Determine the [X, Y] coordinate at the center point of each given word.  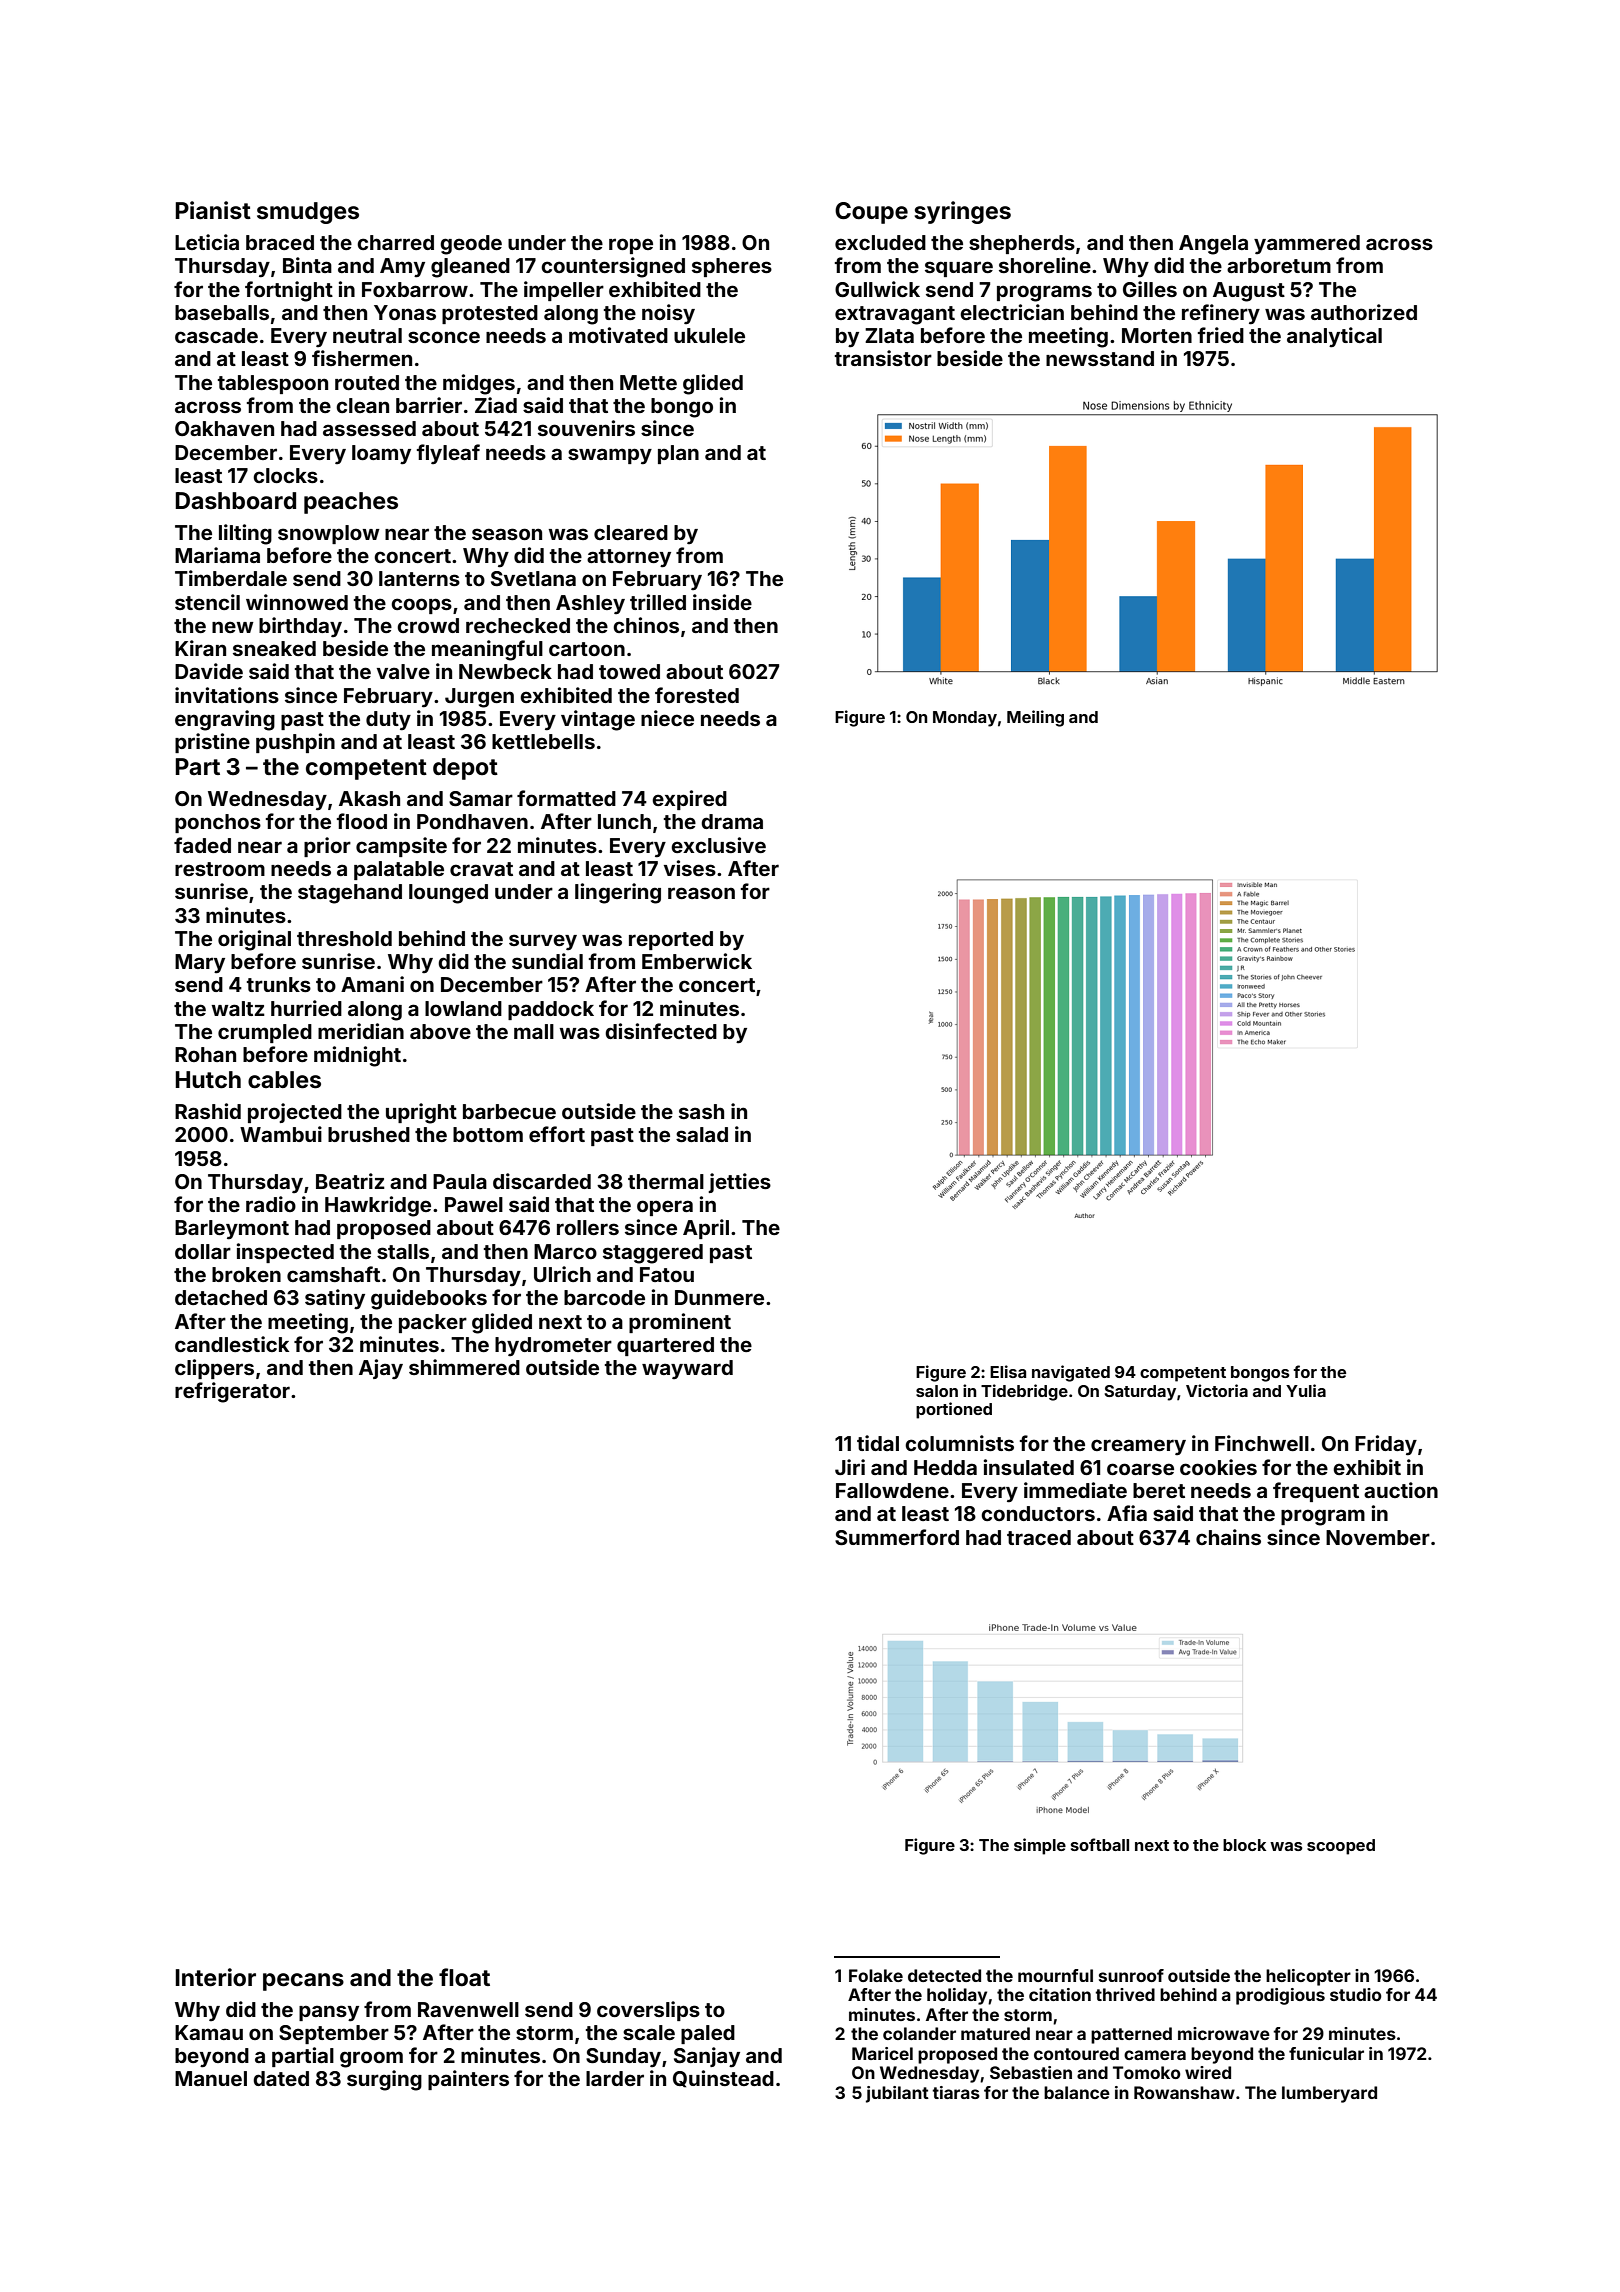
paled [708, 2034]
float [464, 1977]
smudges [308, 213]
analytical [1334, 337]
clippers [214, 1369]
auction [1401, 1490]
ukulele [709, 335]
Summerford [897, 1537]
